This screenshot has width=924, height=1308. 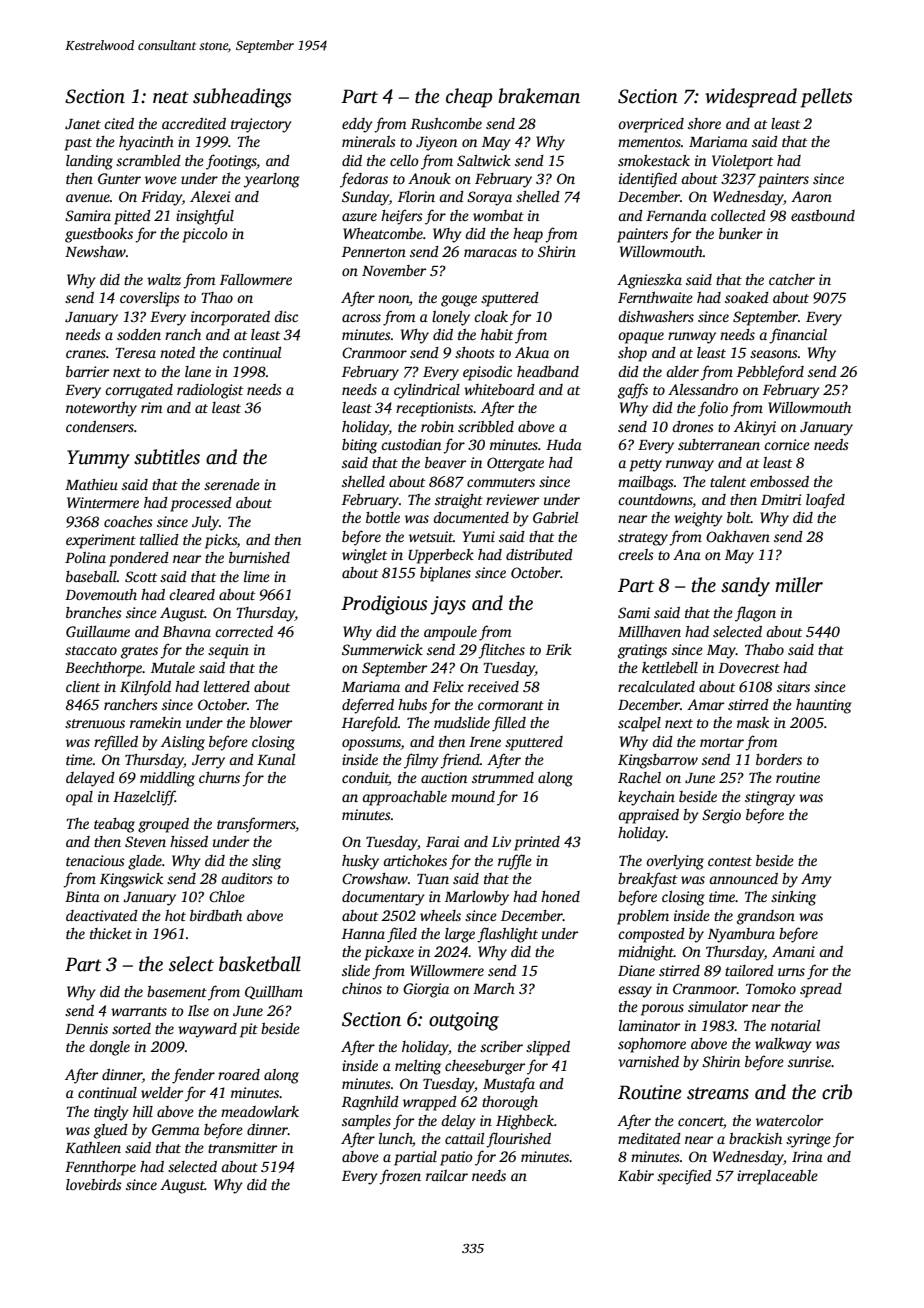 What do you see at coordinates (167, 457) in the screenshot?
I see `subtitles` at bounding box center [167, 457].
